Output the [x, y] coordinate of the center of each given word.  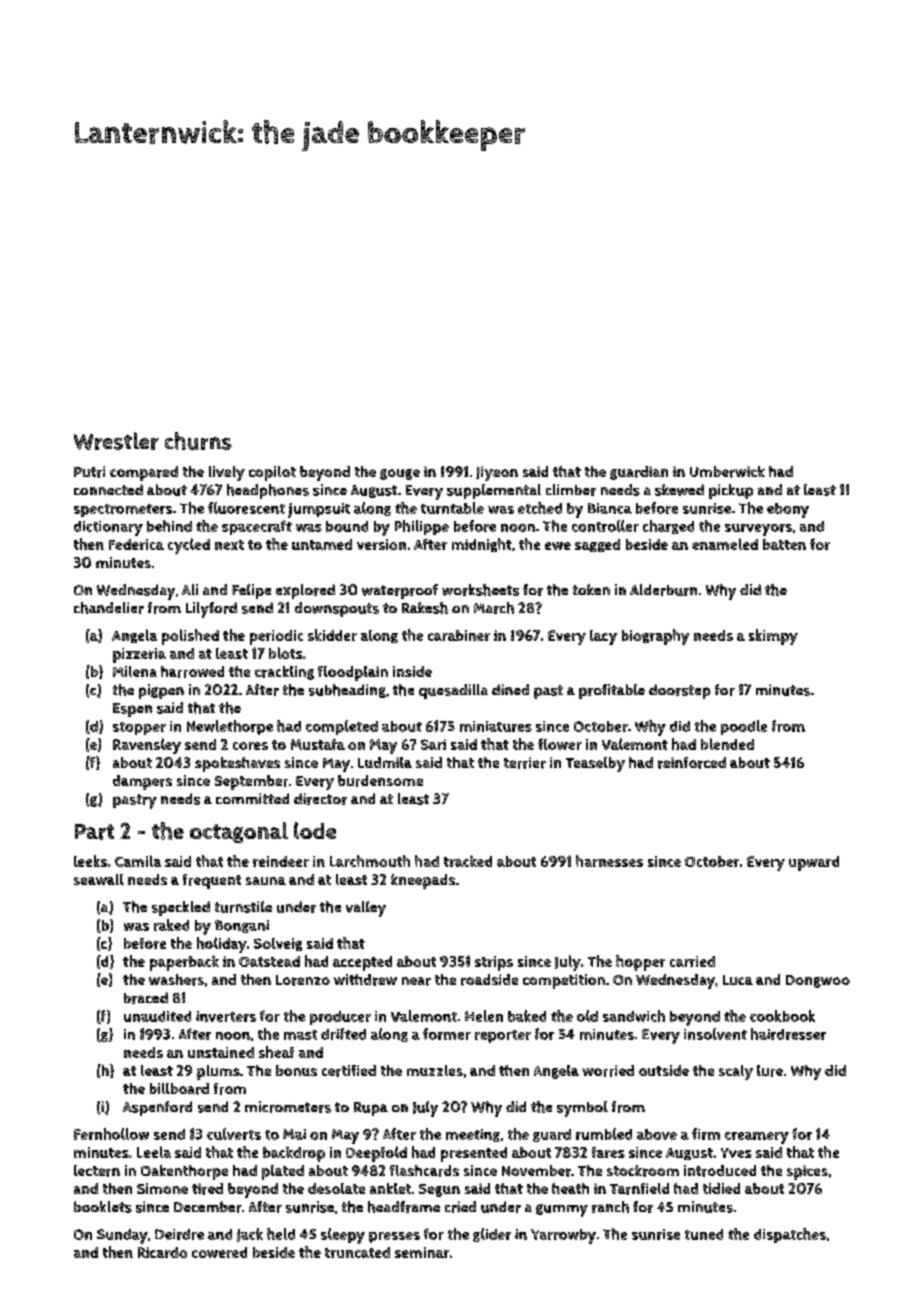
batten [784, 544]
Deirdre [179, 1234]
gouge [400, 474]
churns [198, 441]
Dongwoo [818, 981]
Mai [294, 1134]
